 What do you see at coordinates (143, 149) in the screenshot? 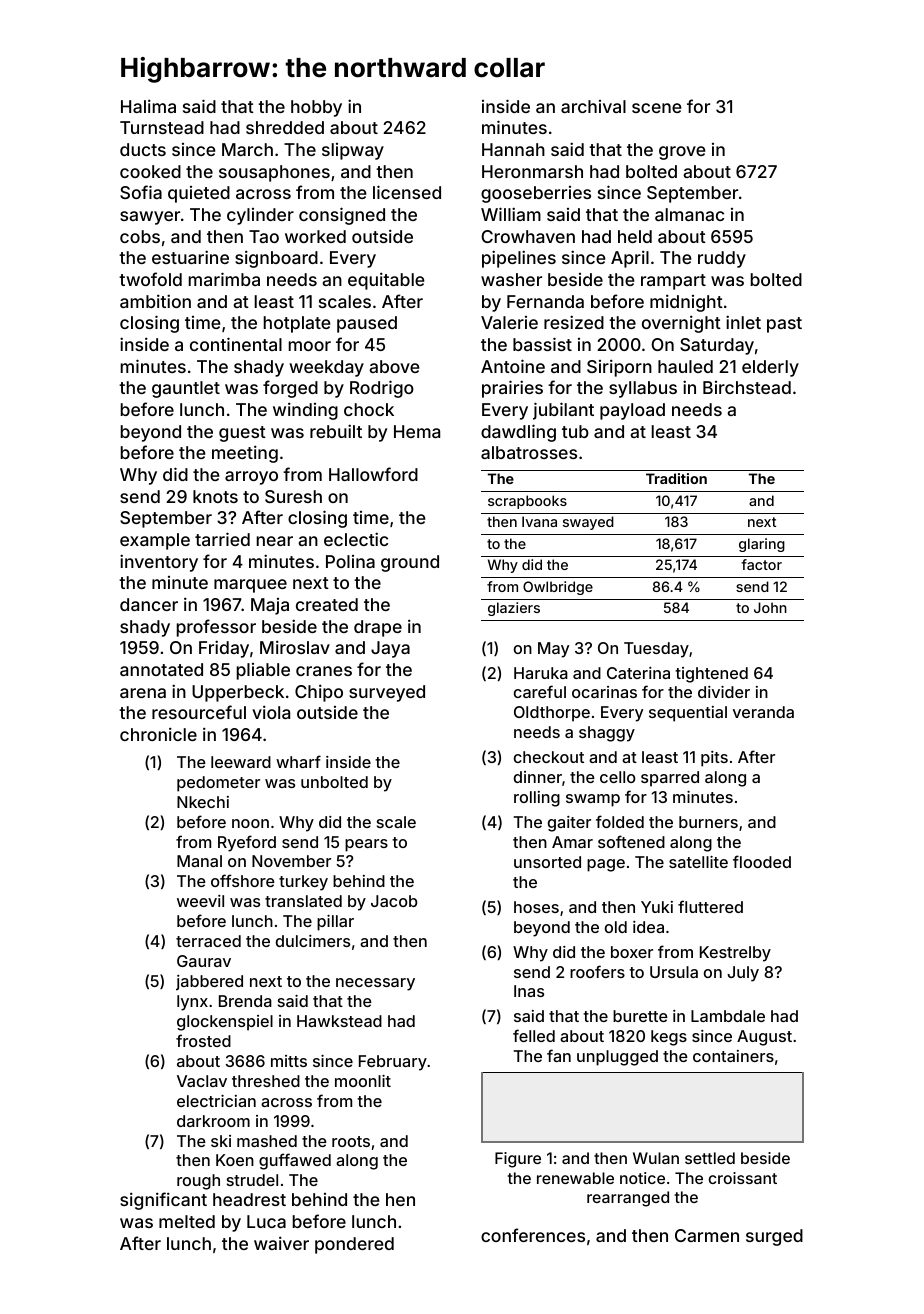
I see `ducts` at bounding box center [143, 149].
